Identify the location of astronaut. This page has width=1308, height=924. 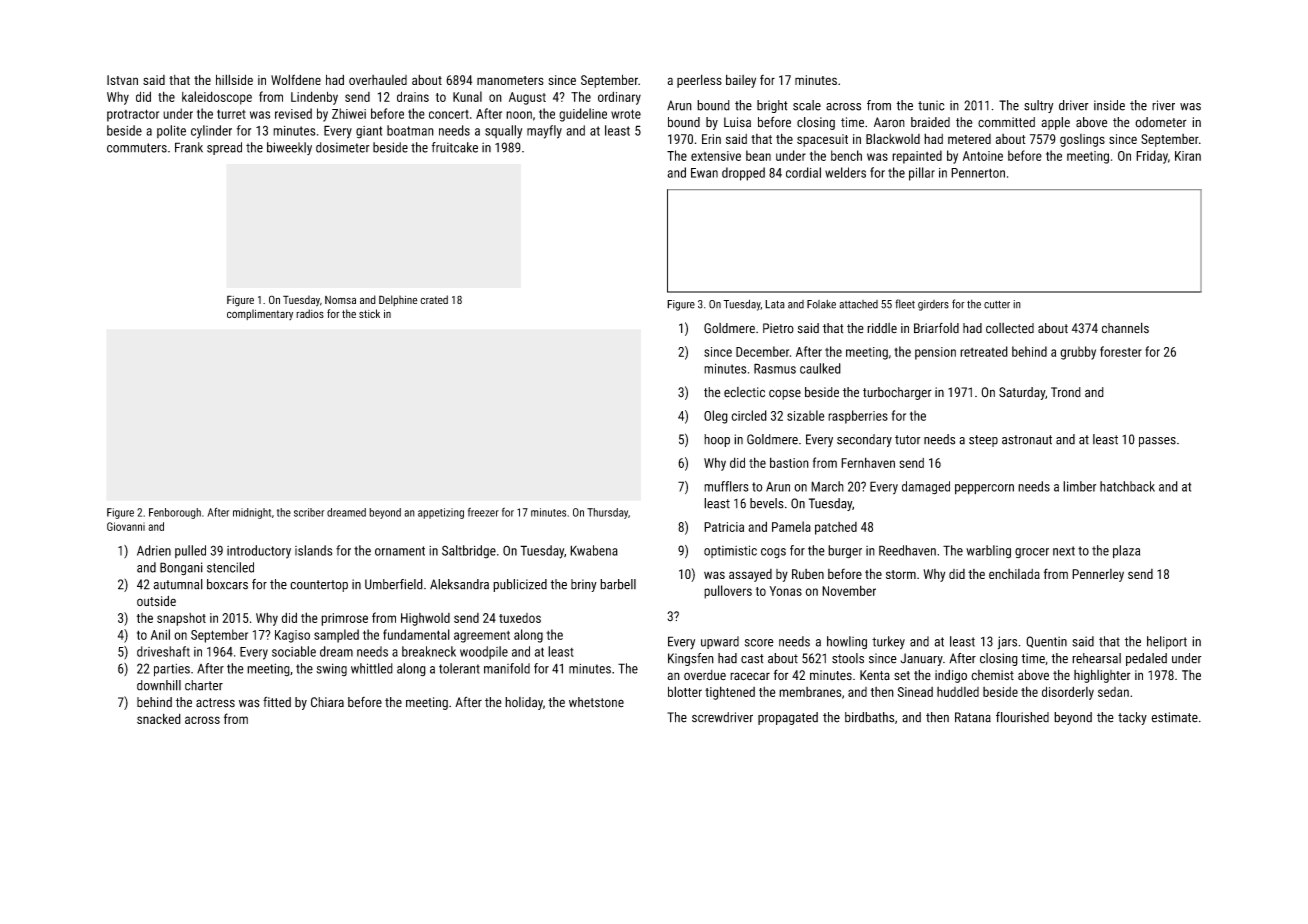
(1027, 440).
